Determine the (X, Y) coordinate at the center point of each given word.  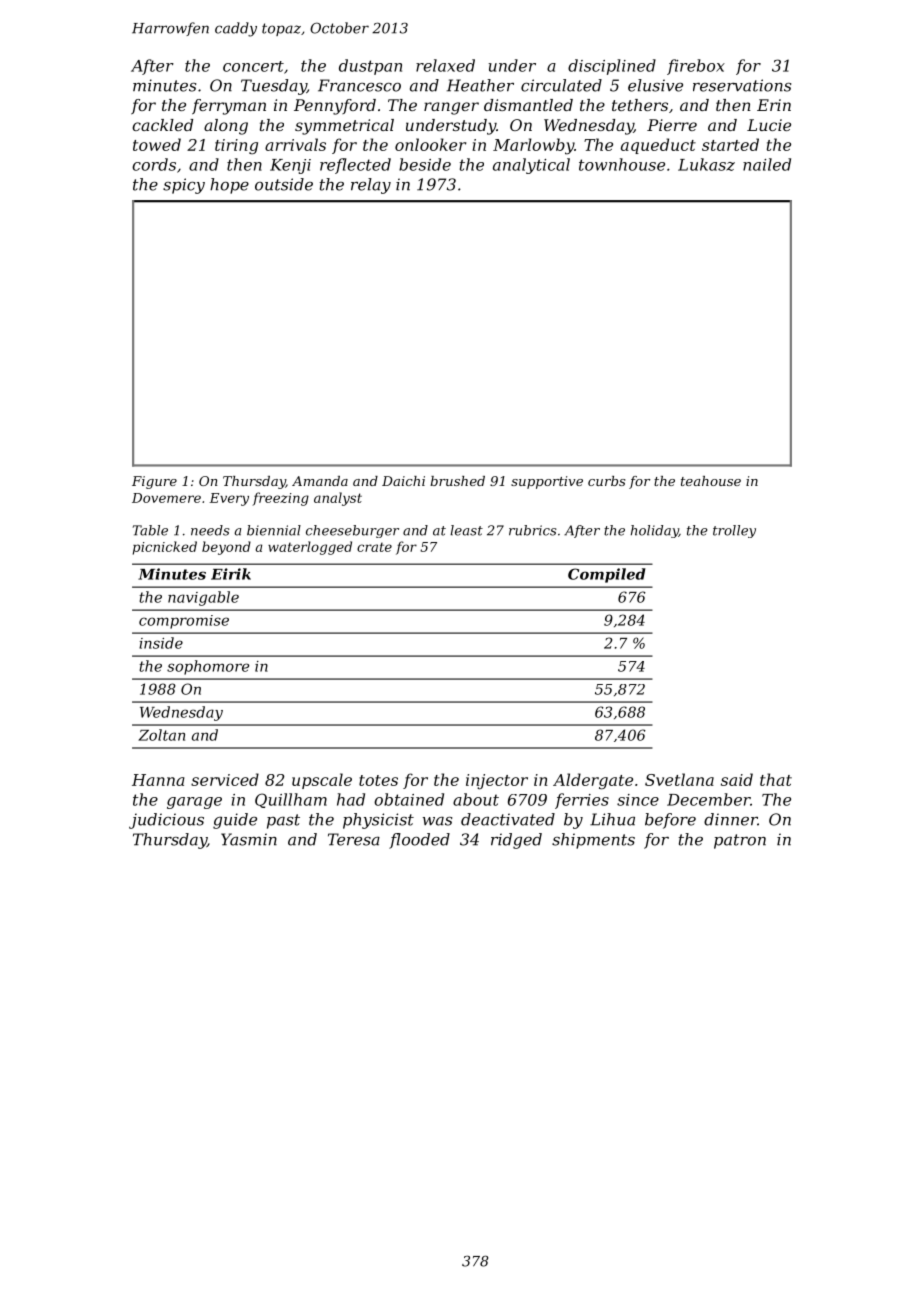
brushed (457, 481)
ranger (451, 108)
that (776, 779)
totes (378, 780)
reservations (742, 85)
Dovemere (166, 498)
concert (253, 66)
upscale (322, 781)
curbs (606, 481)
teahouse (711, 481)
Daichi (403, 481)
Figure (154, 482)
